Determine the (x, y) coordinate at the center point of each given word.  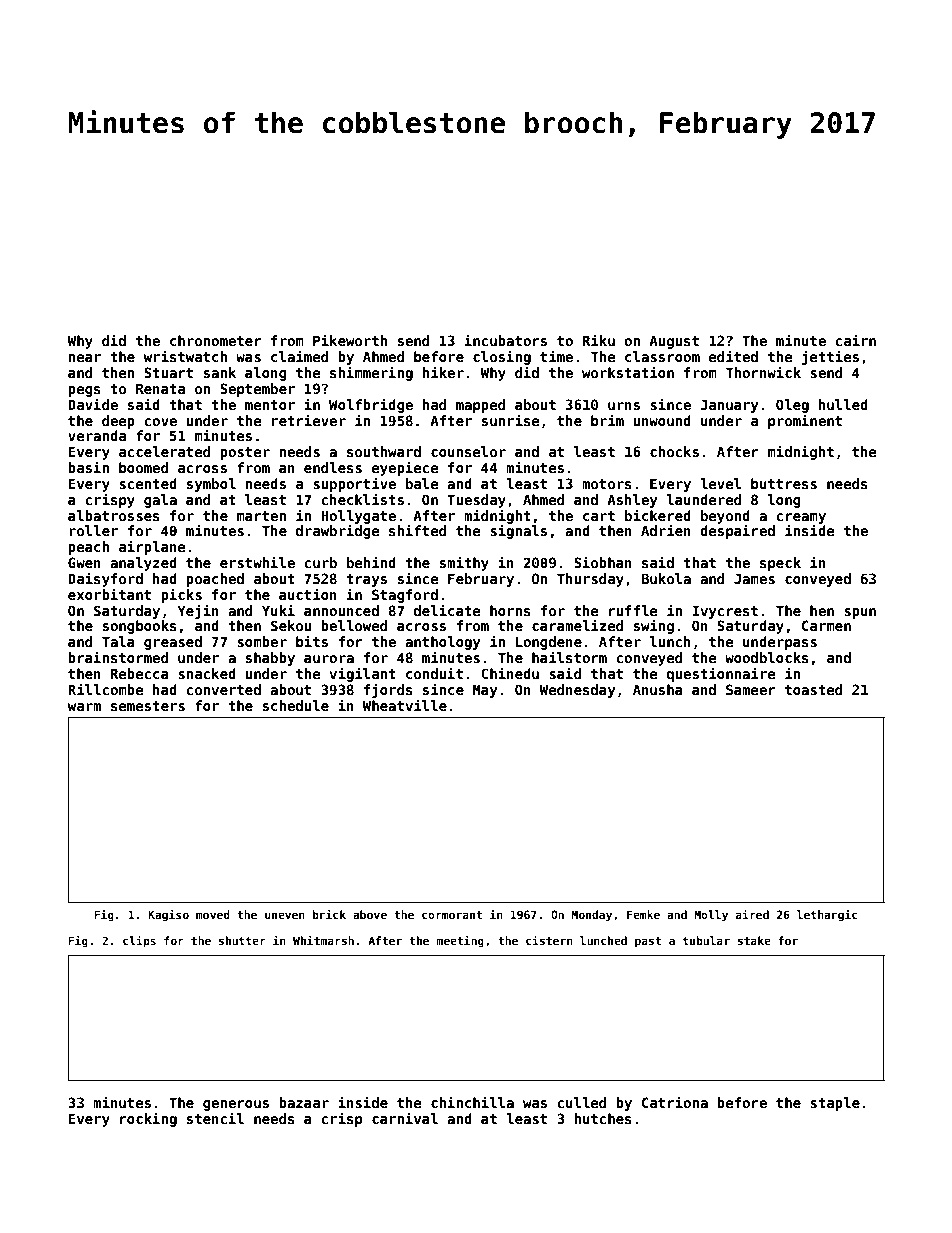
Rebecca (140, 673)
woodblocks (767, 657)
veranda (97, 435)
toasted (813, 689)
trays (366, 580)
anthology (442, 643)
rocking (148, 1119)
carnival (405, 1118)
